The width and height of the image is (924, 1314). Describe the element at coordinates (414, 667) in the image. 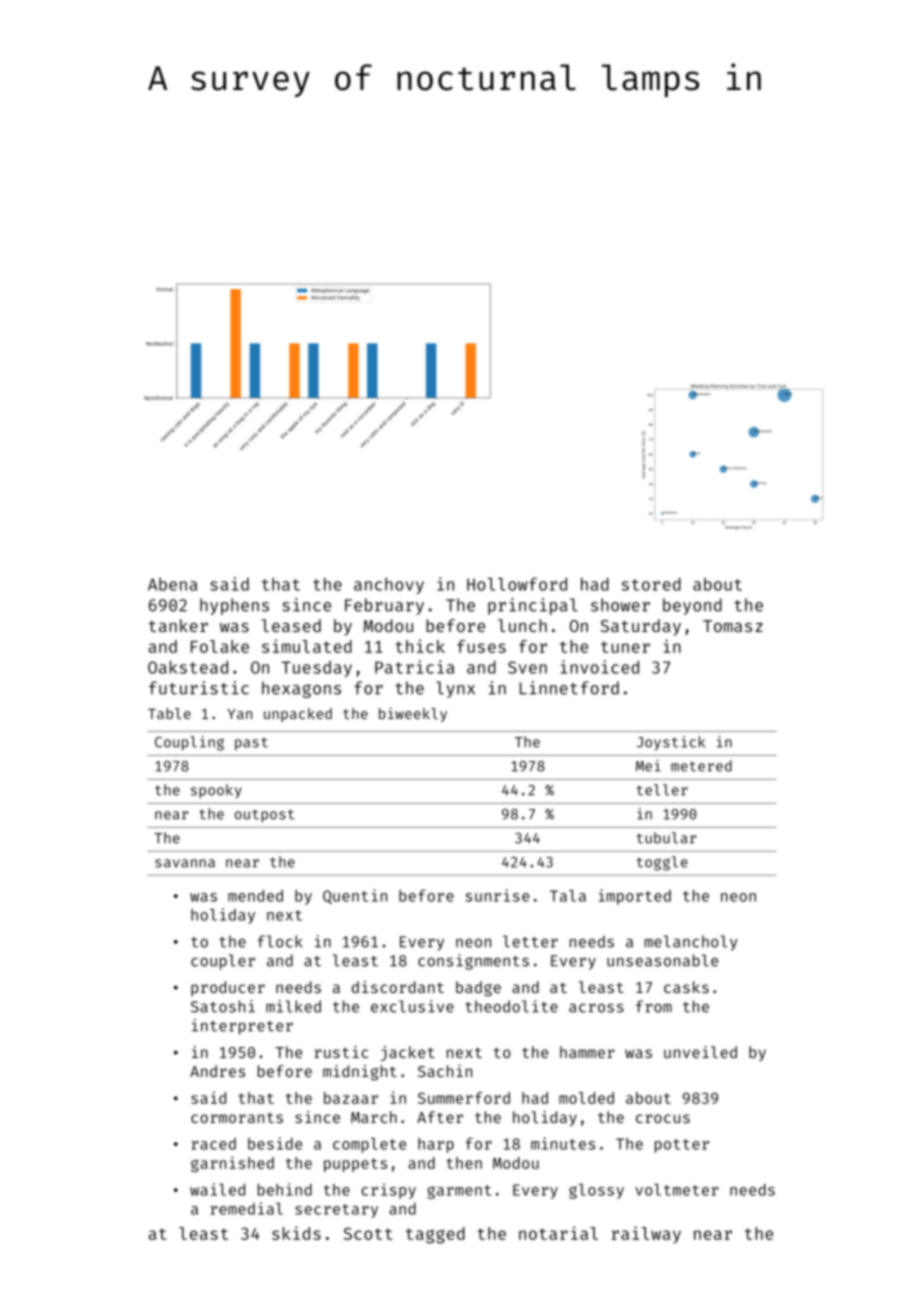

I see `Patricia` at that location.
